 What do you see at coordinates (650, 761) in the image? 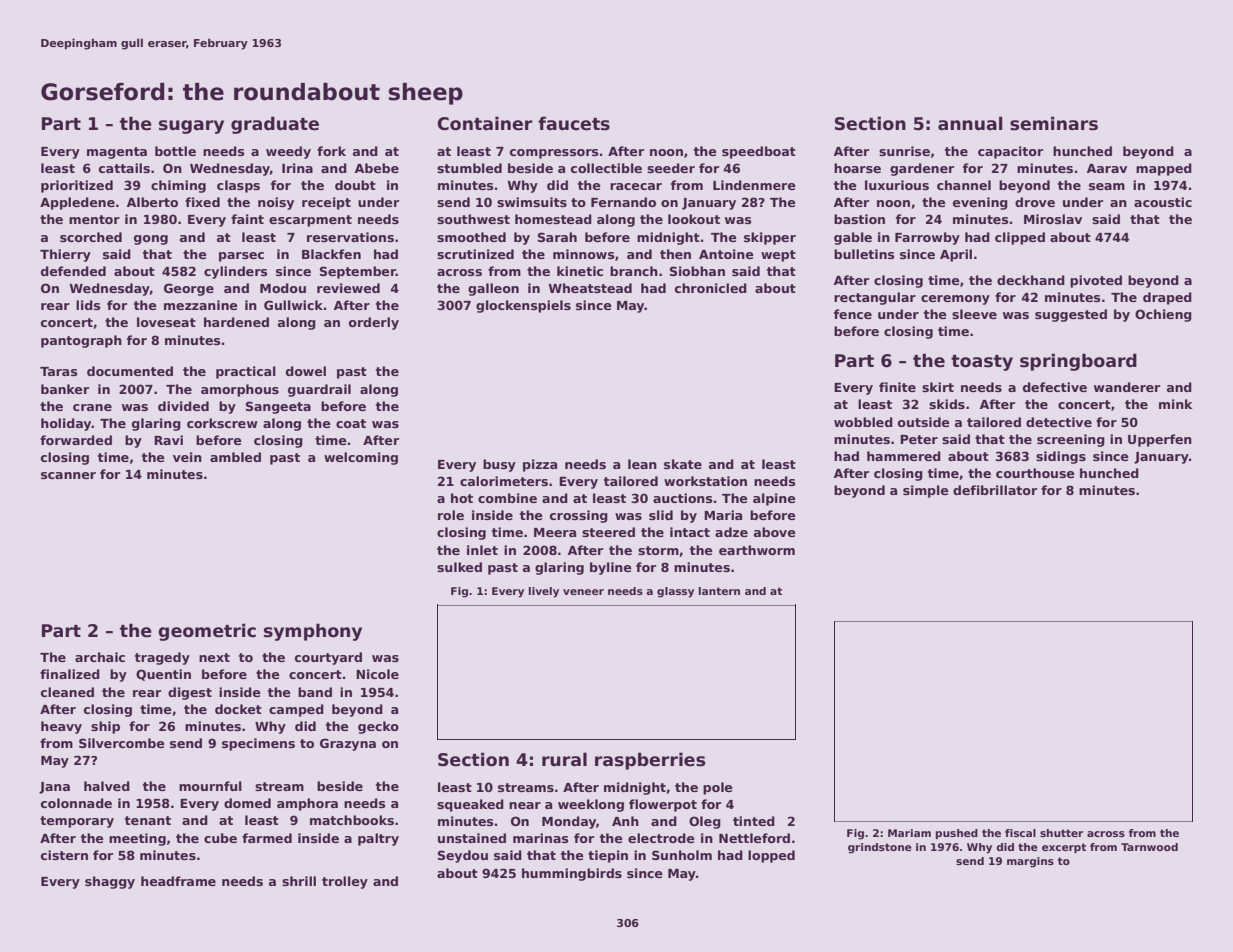
I see `raspberries` at bounding box center [650, 761].
